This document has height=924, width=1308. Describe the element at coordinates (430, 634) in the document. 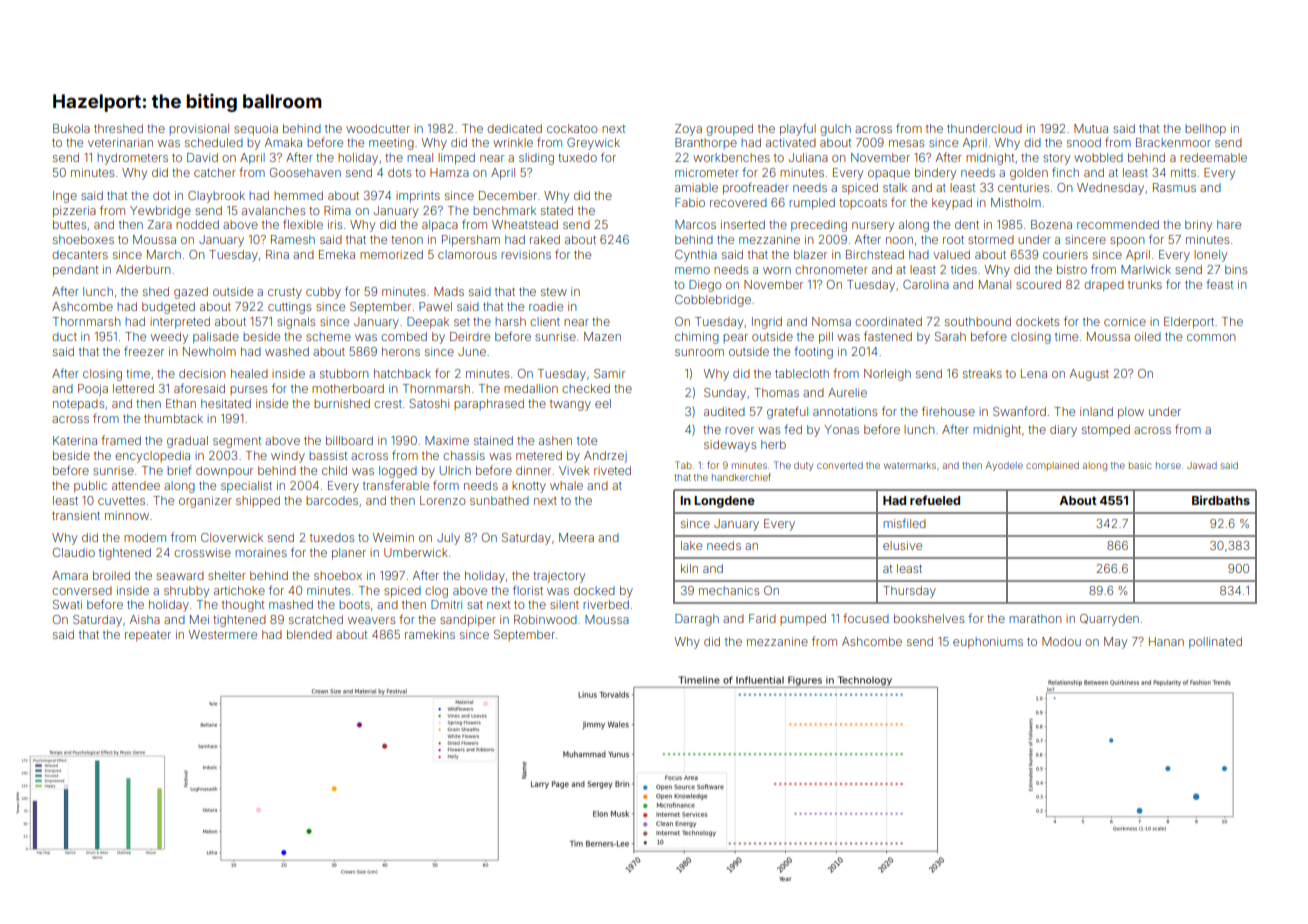

I see `ramekins` at that location.
